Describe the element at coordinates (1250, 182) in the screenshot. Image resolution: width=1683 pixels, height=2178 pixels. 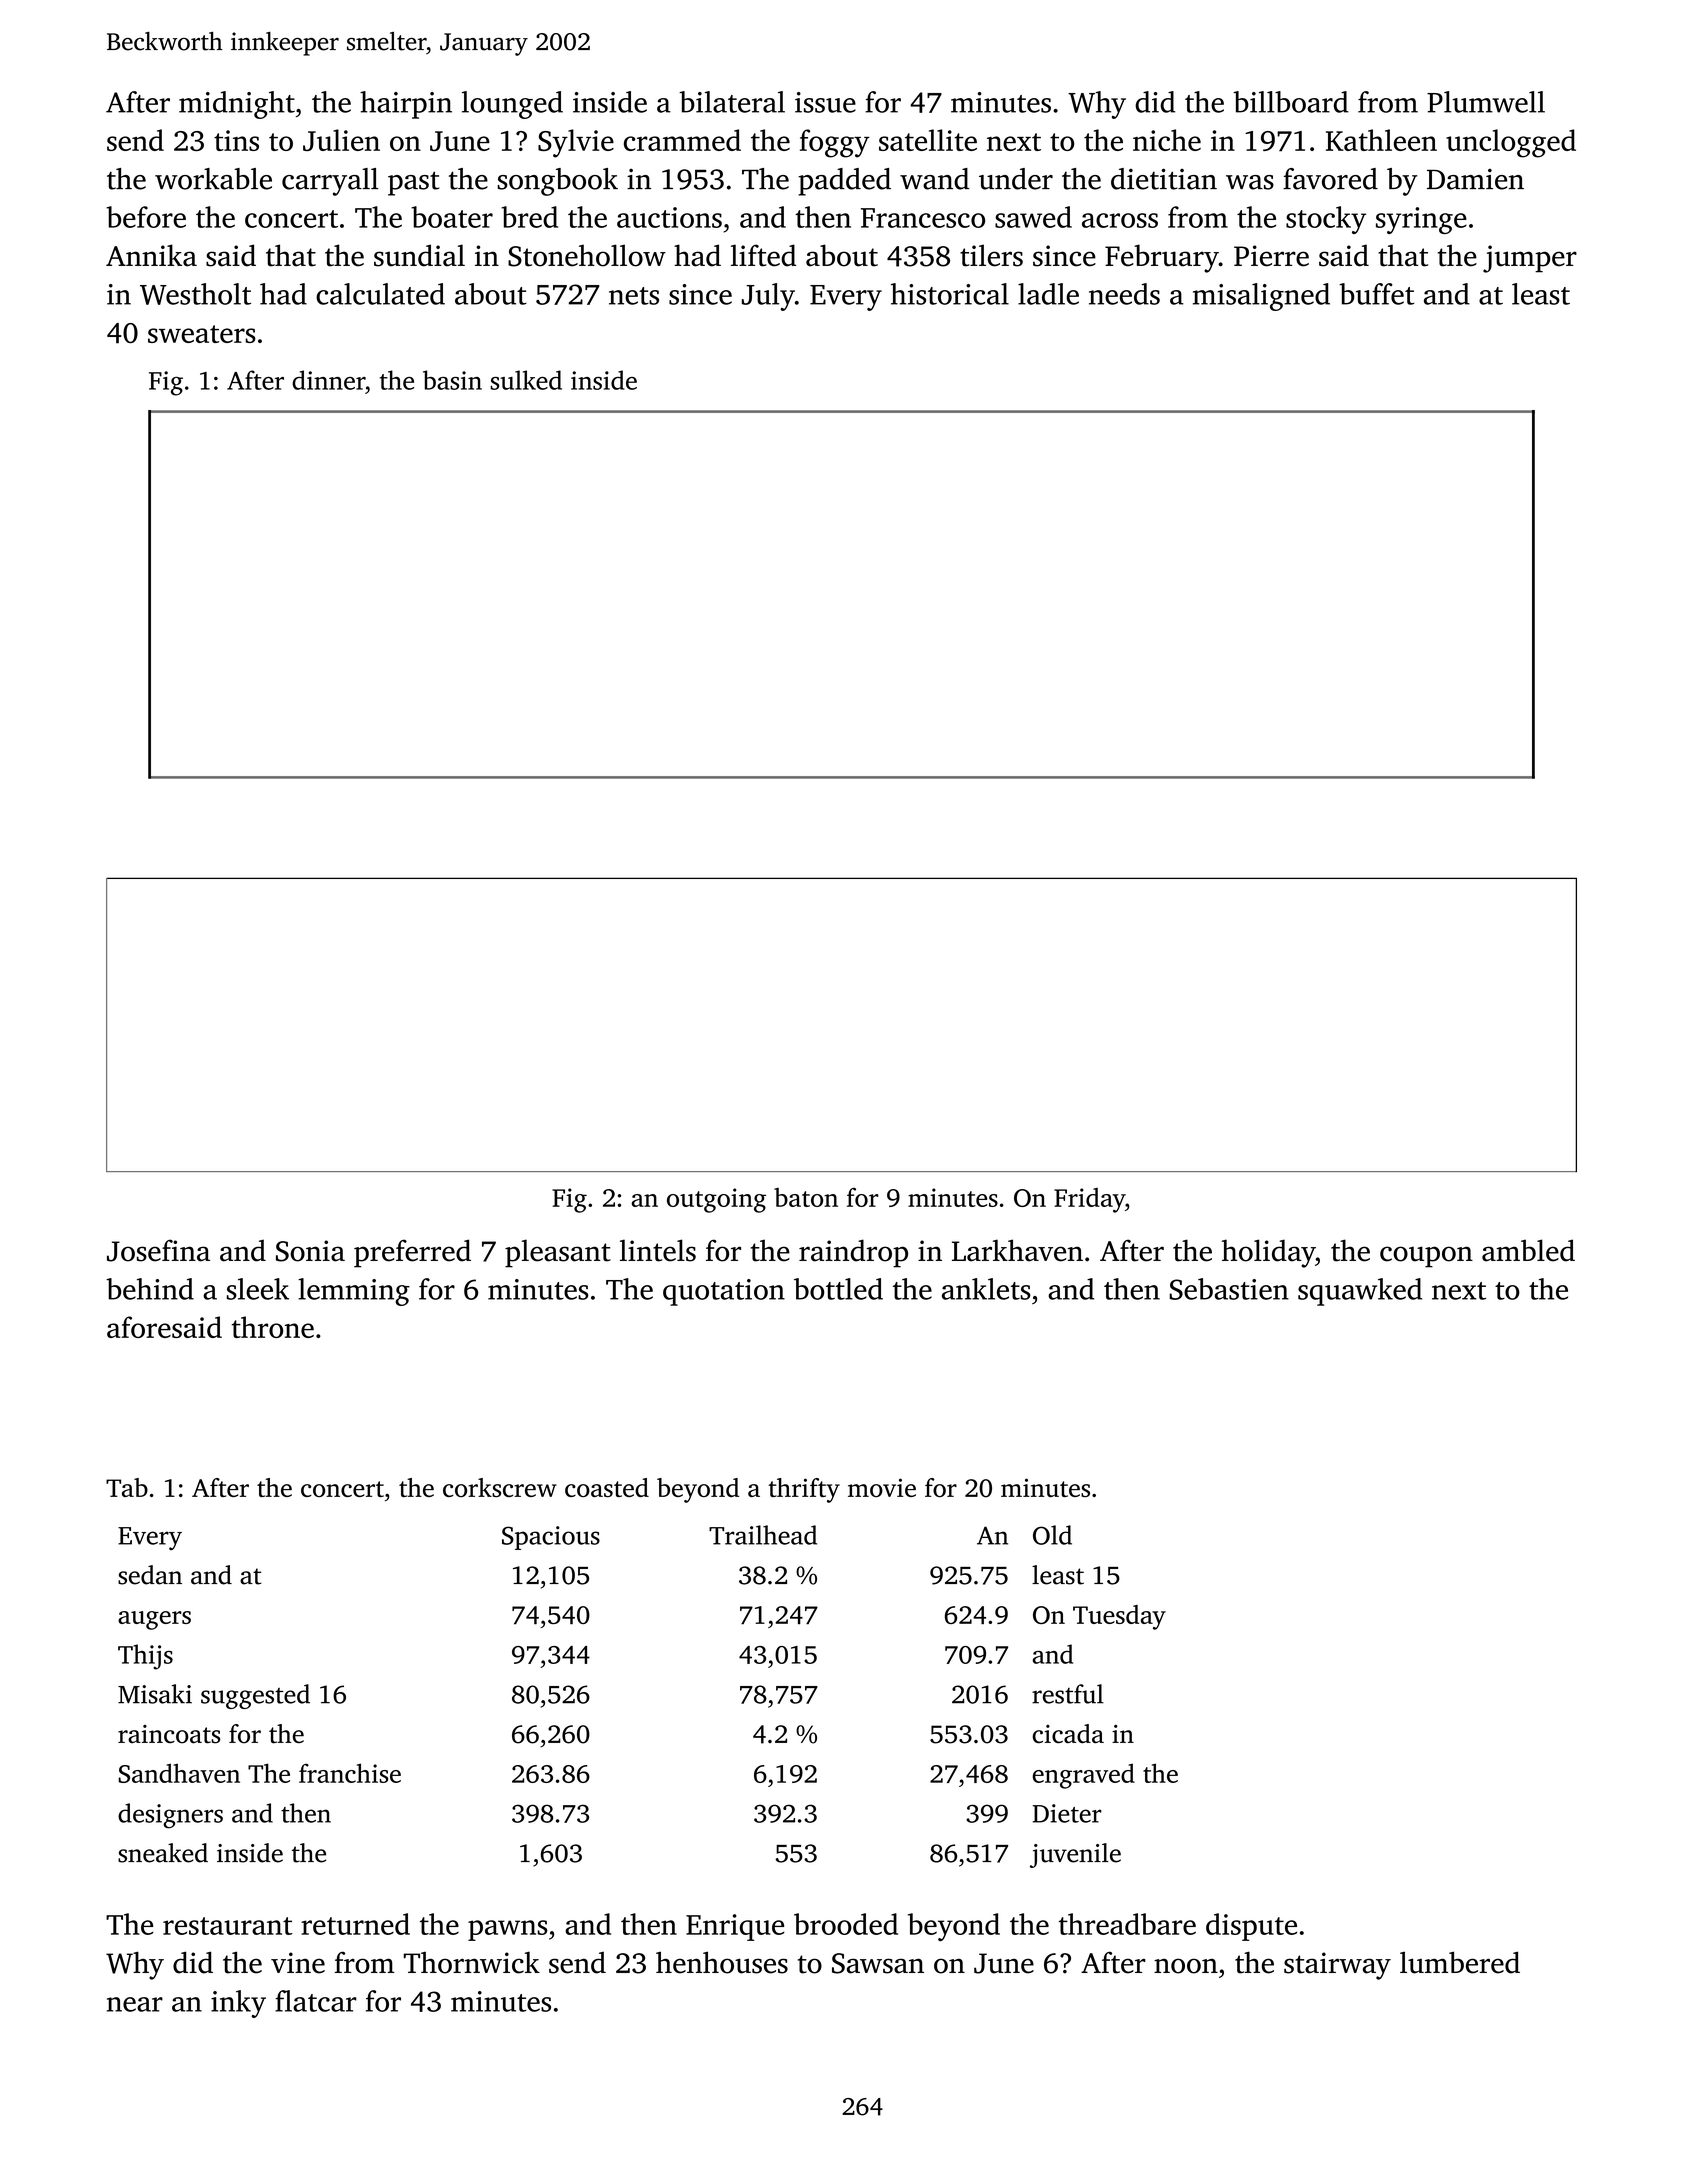
I see `was` at that location.
